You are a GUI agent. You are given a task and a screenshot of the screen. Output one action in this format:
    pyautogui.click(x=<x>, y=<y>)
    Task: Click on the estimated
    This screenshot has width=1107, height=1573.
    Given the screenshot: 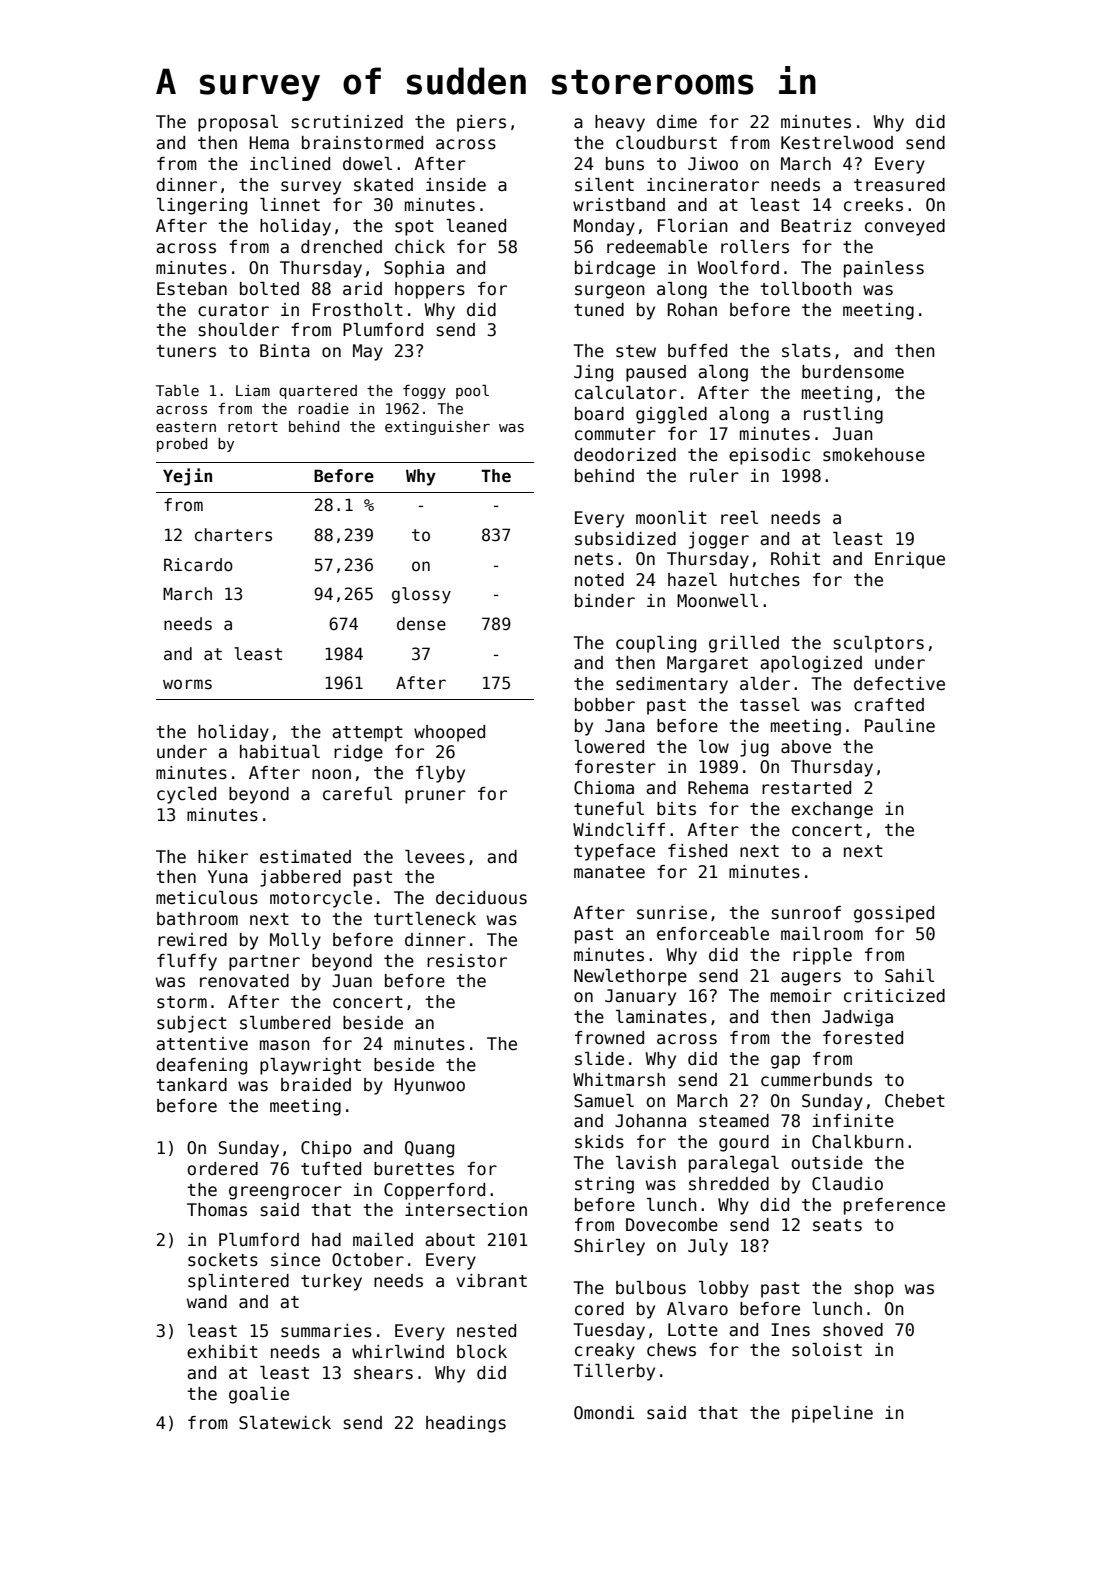 What is the action you would take?
    pyautogui.click(x=305, y=857)
